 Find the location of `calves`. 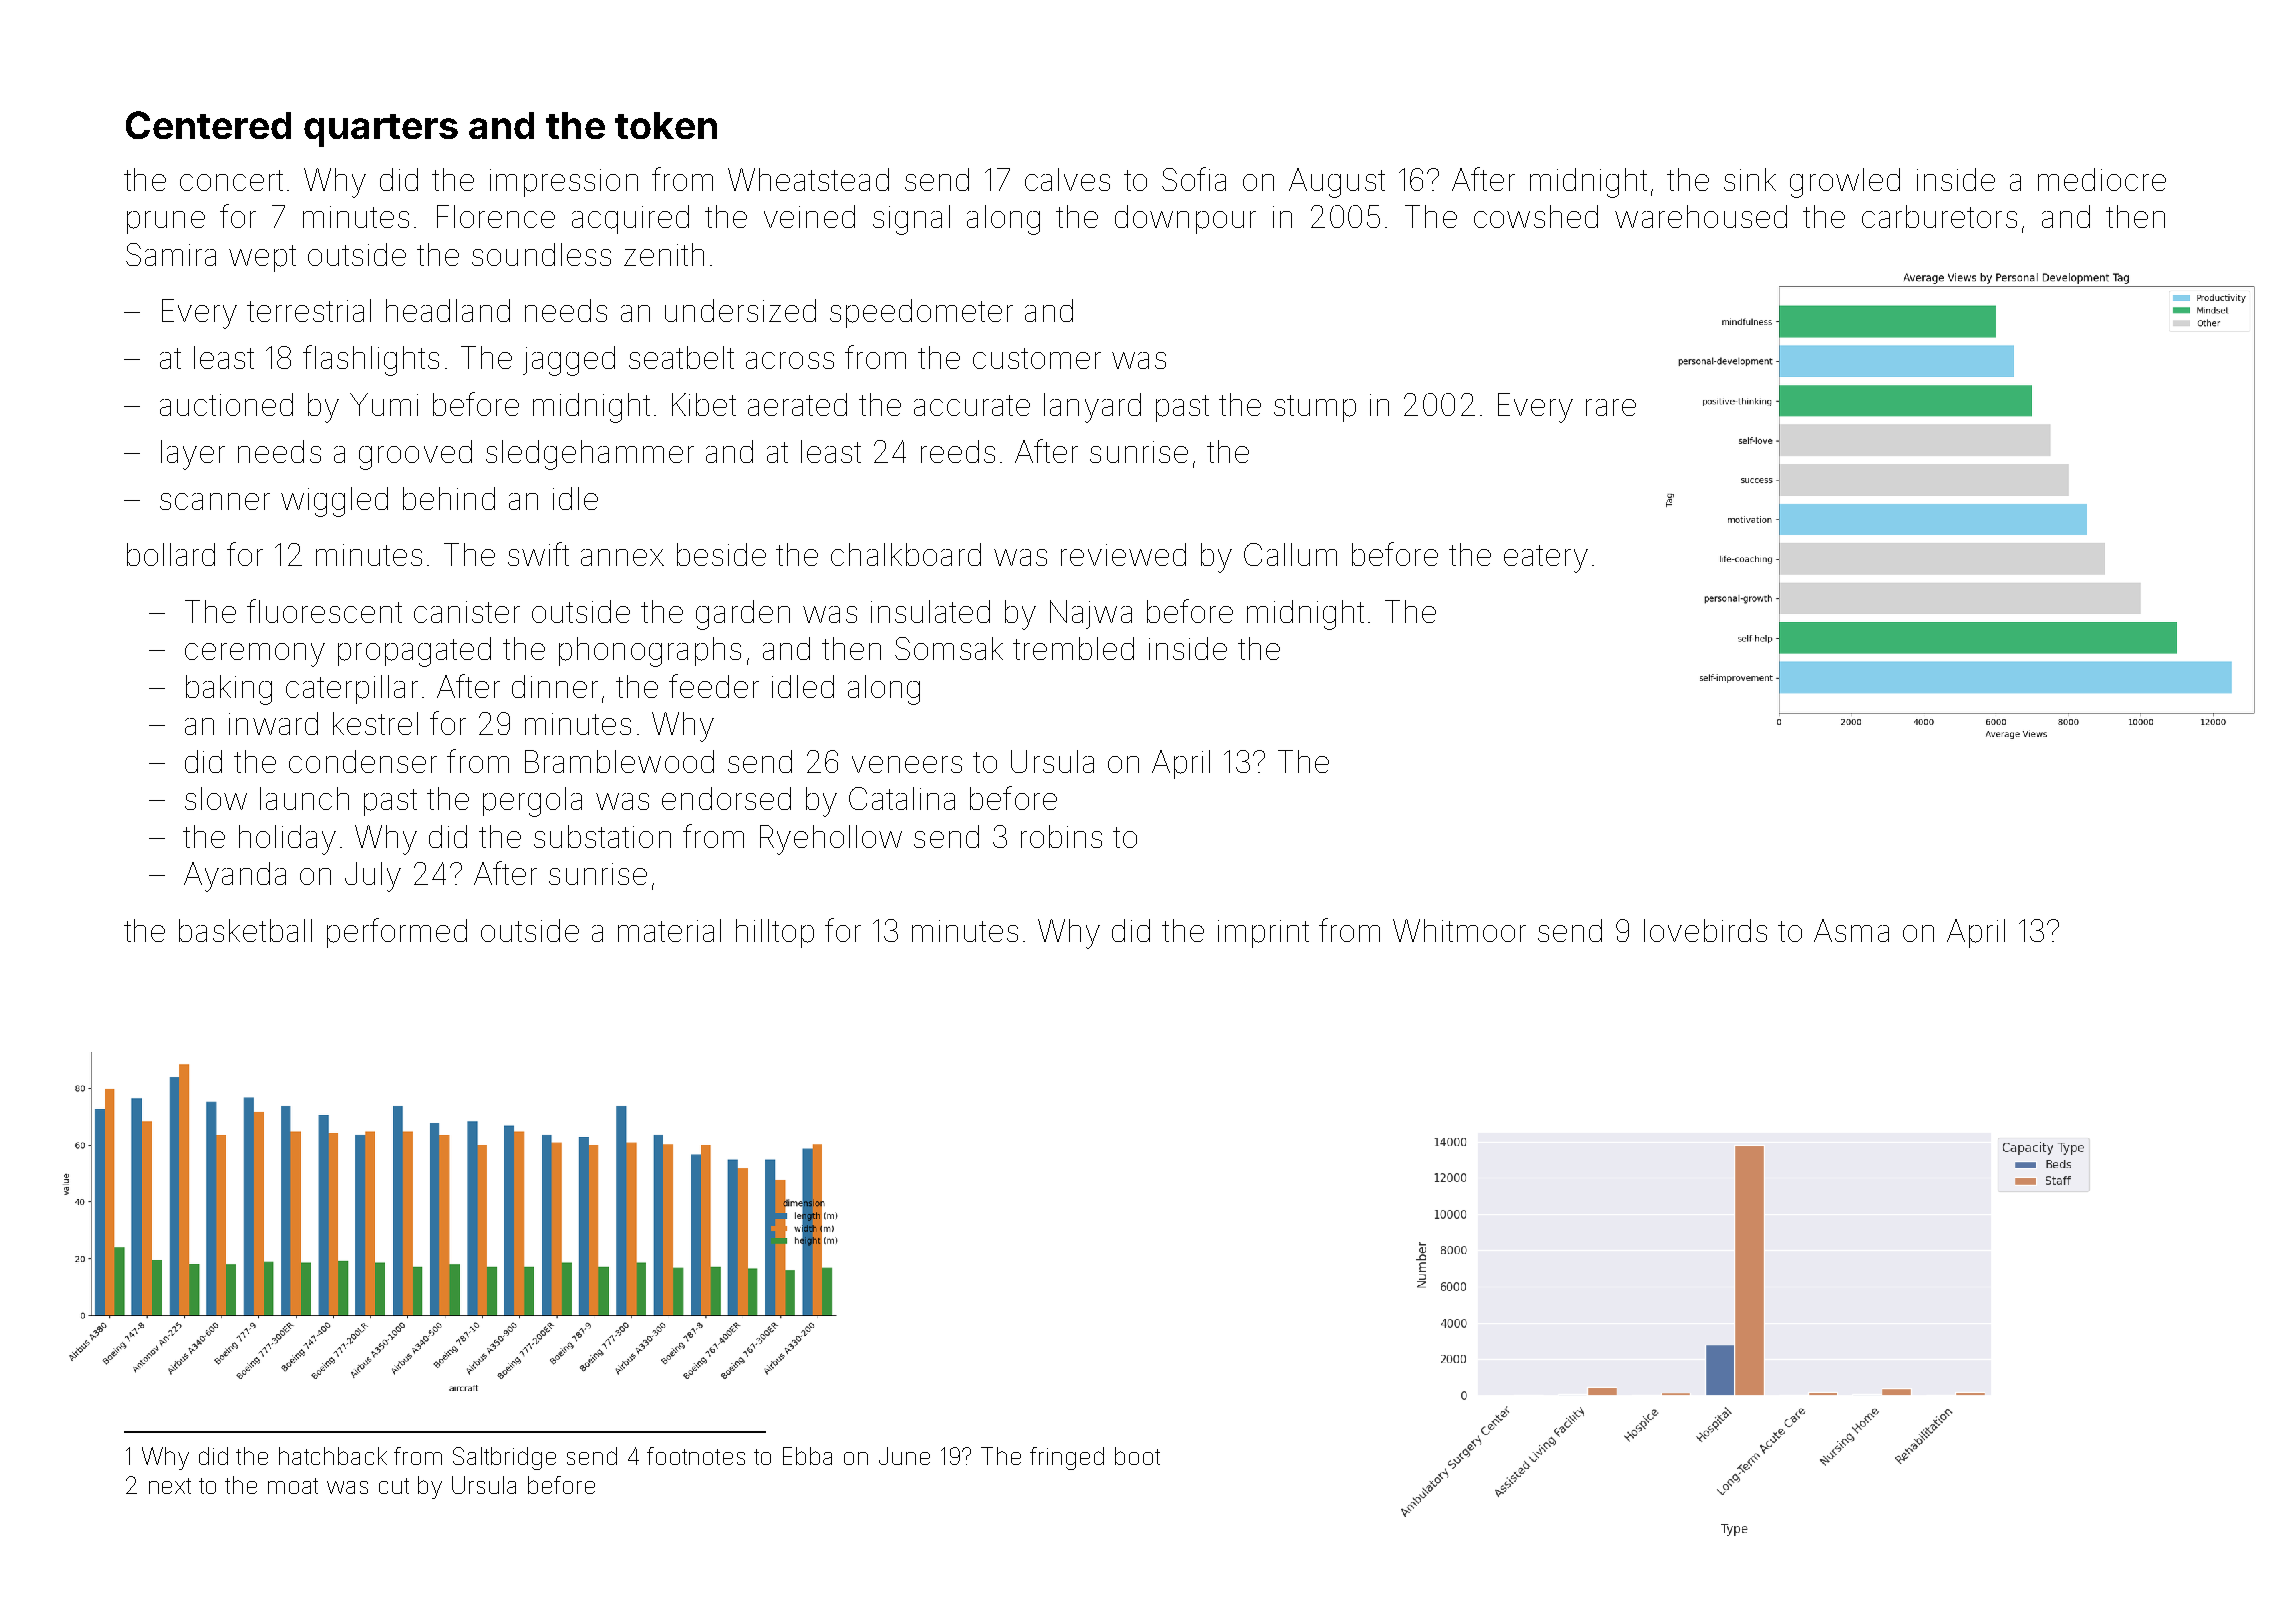

calves is located at coordinates (1067, 179).
